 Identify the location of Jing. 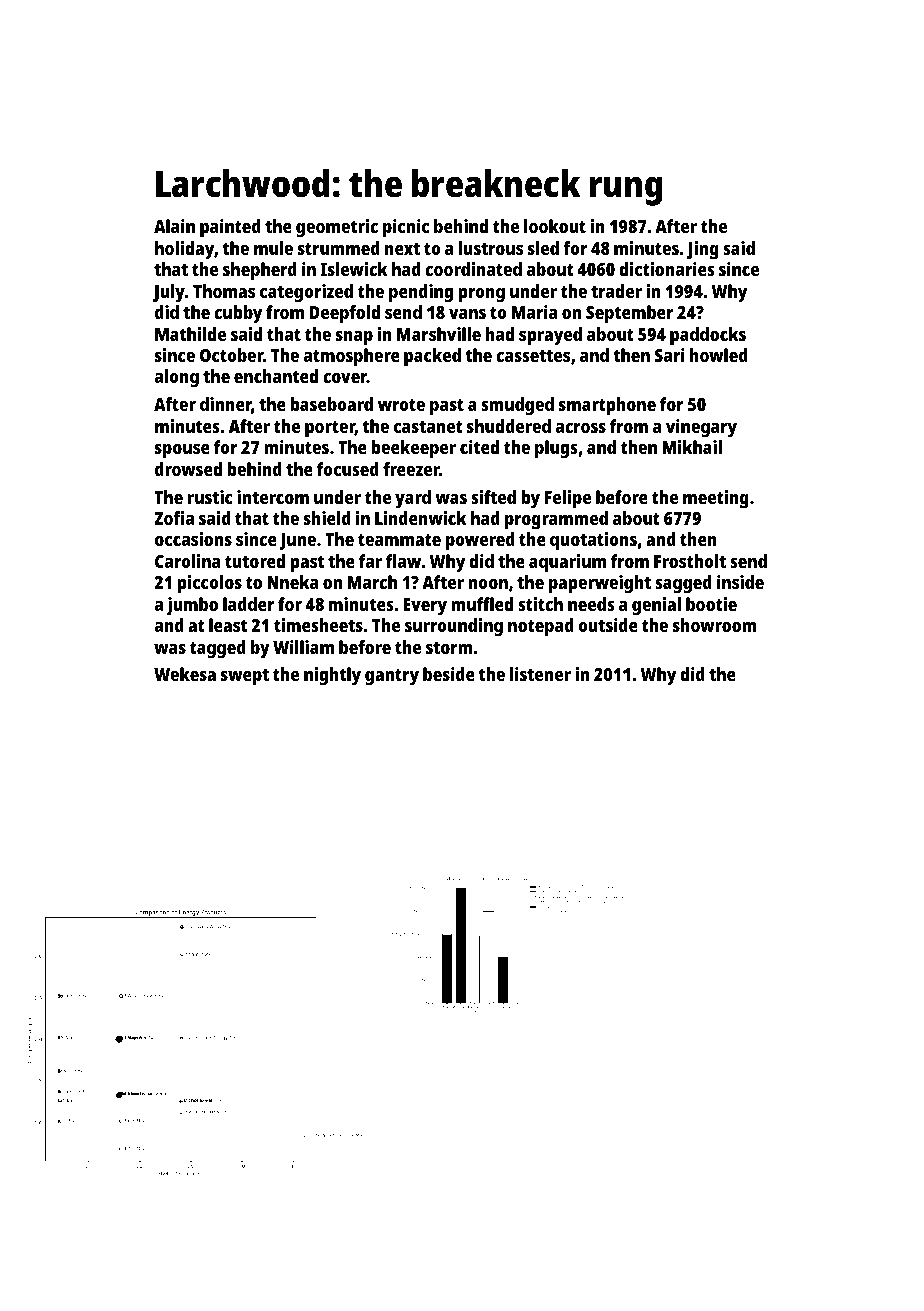
(703, 250).
